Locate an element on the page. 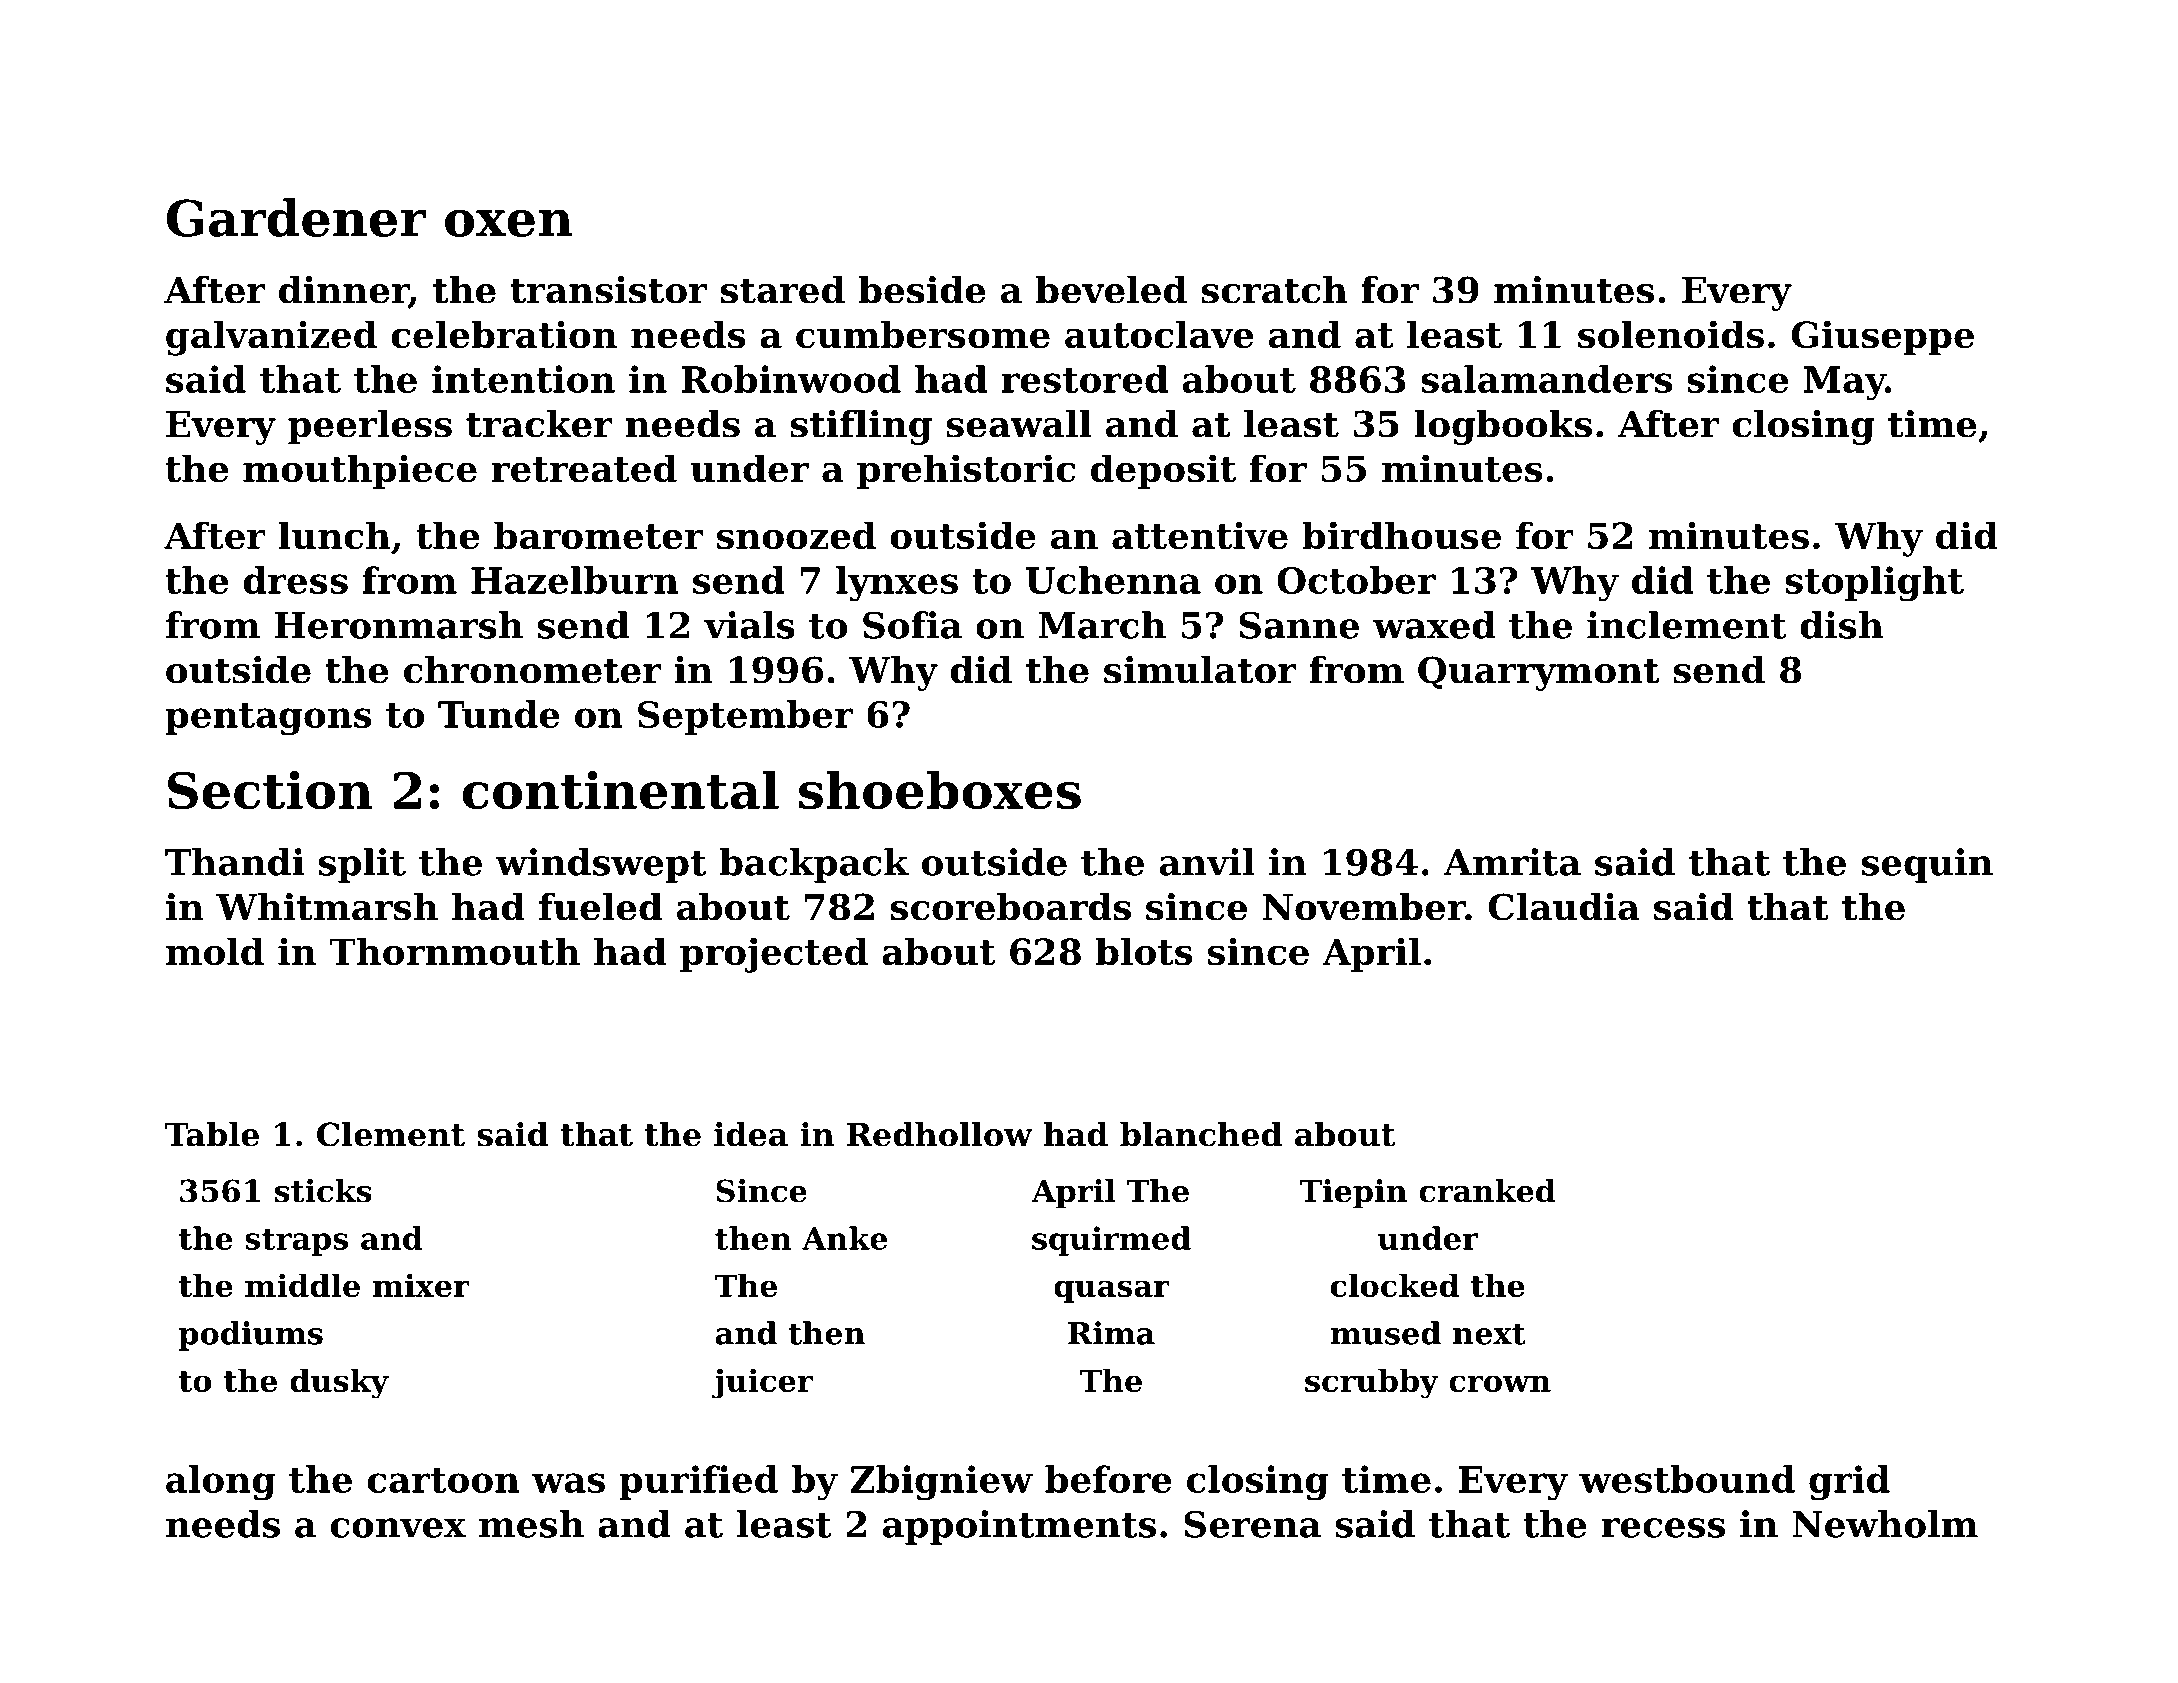 Image resolution: width=2178 pixels, height=1683 pixels. clocked is located at coordinates (1395, 1285).
